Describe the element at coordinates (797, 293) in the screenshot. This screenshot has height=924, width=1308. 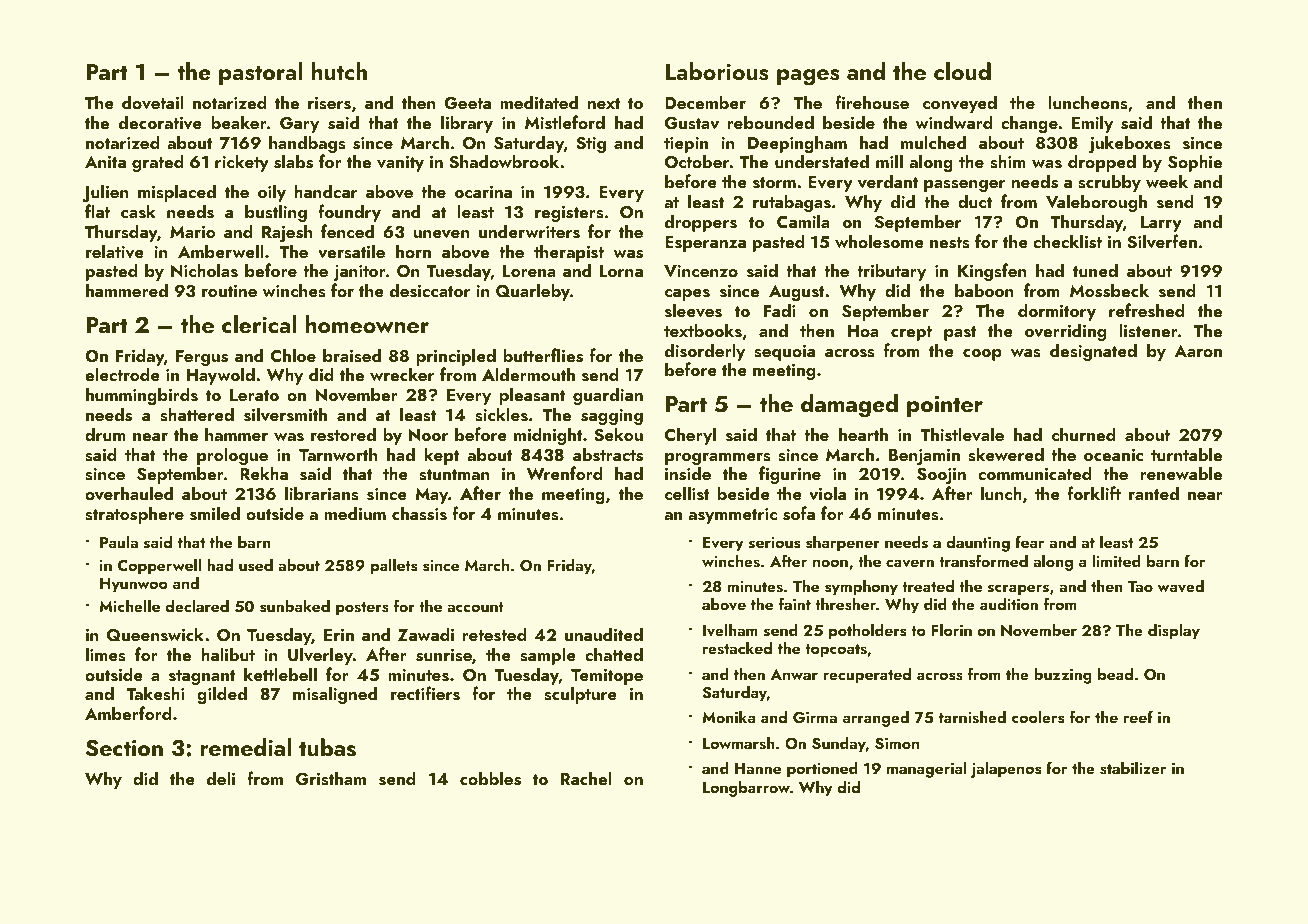
I see `August` at that location.
